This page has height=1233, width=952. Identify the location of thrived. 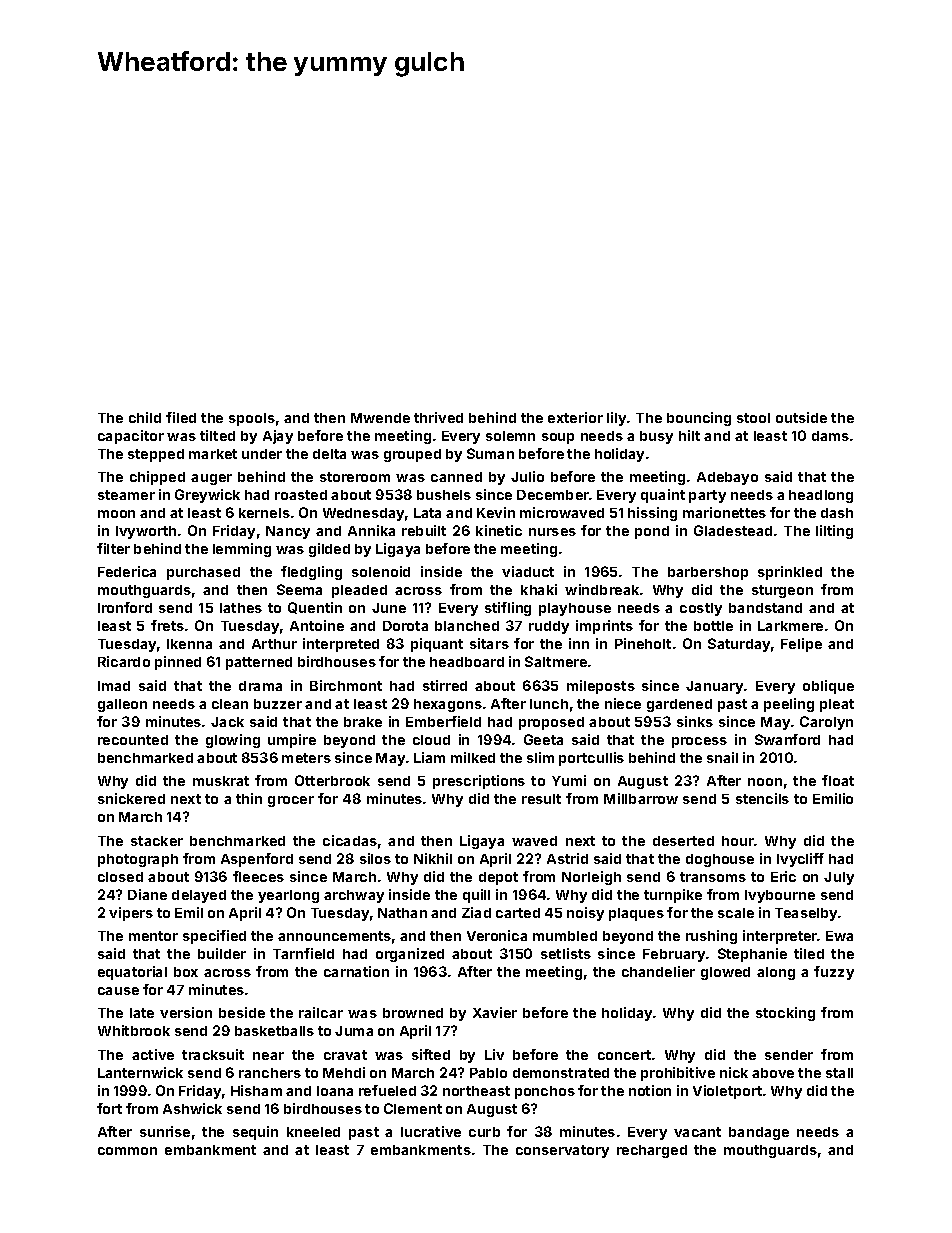
(438, 417).
